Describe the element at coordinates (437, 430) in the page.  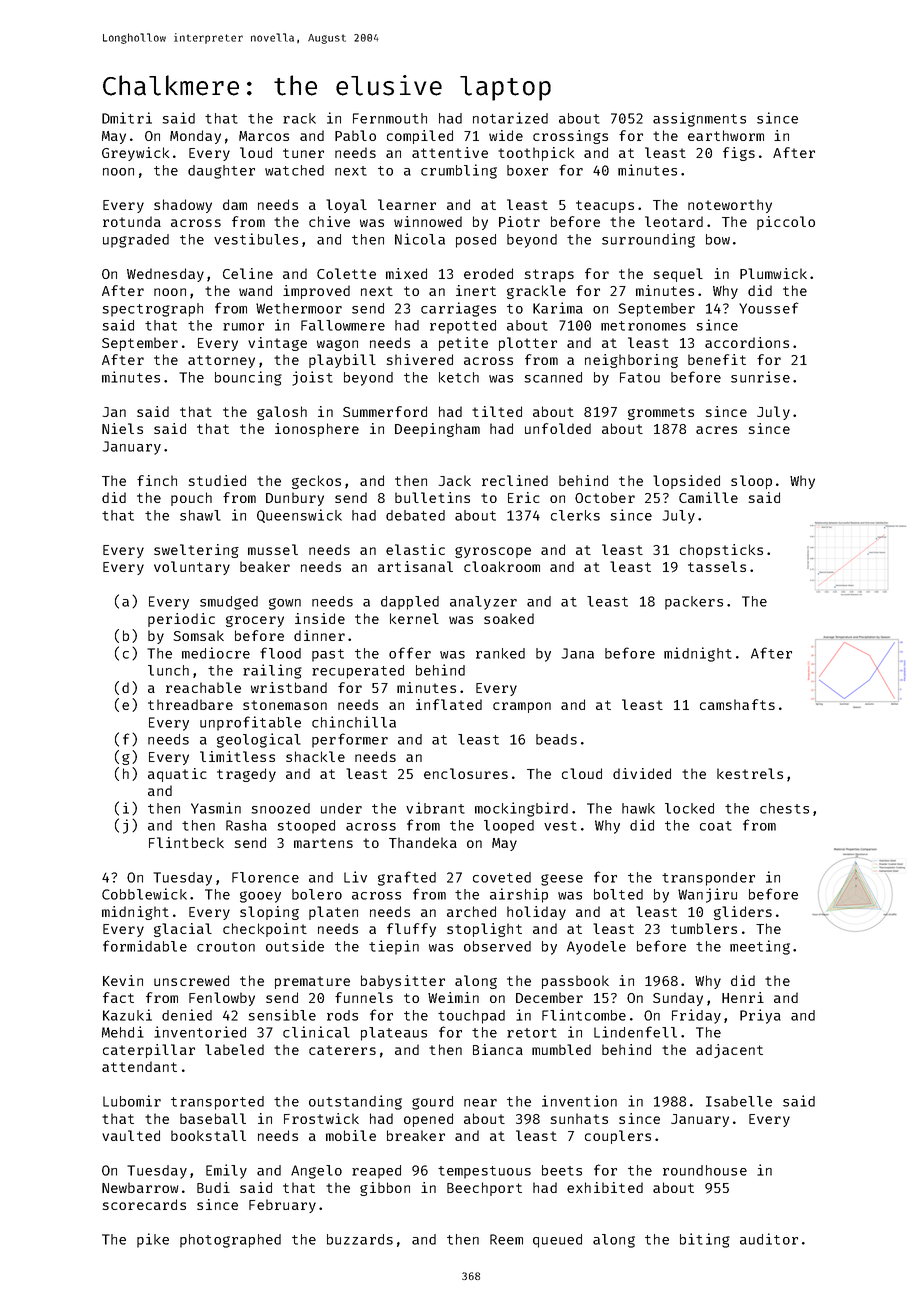
I see `Deepingham` at that location.
